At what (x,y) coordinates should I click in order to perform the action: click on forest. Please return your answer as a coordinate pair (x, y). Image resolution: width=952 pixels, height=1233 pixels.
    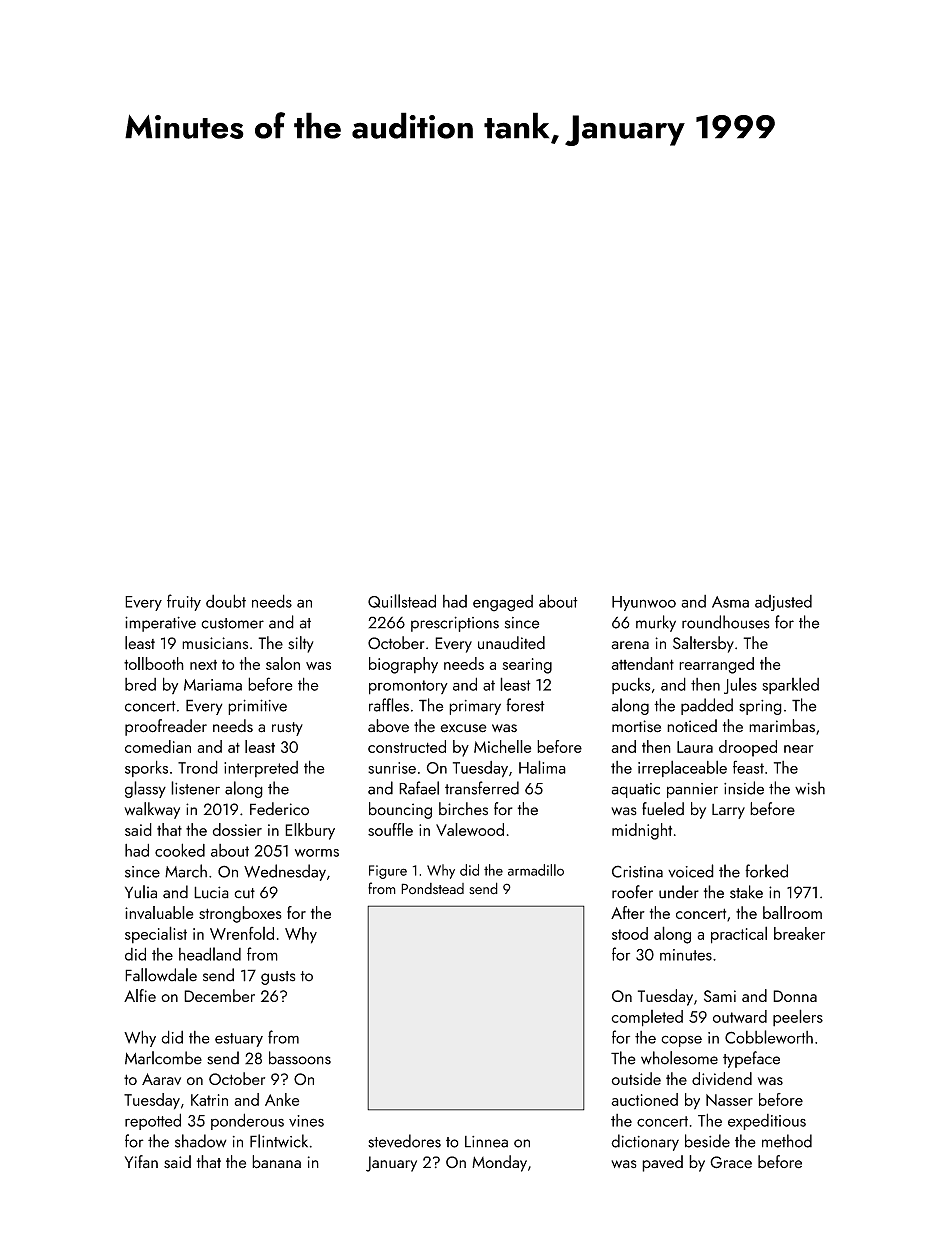
    Looking at the image, I should click on (525, 705).
